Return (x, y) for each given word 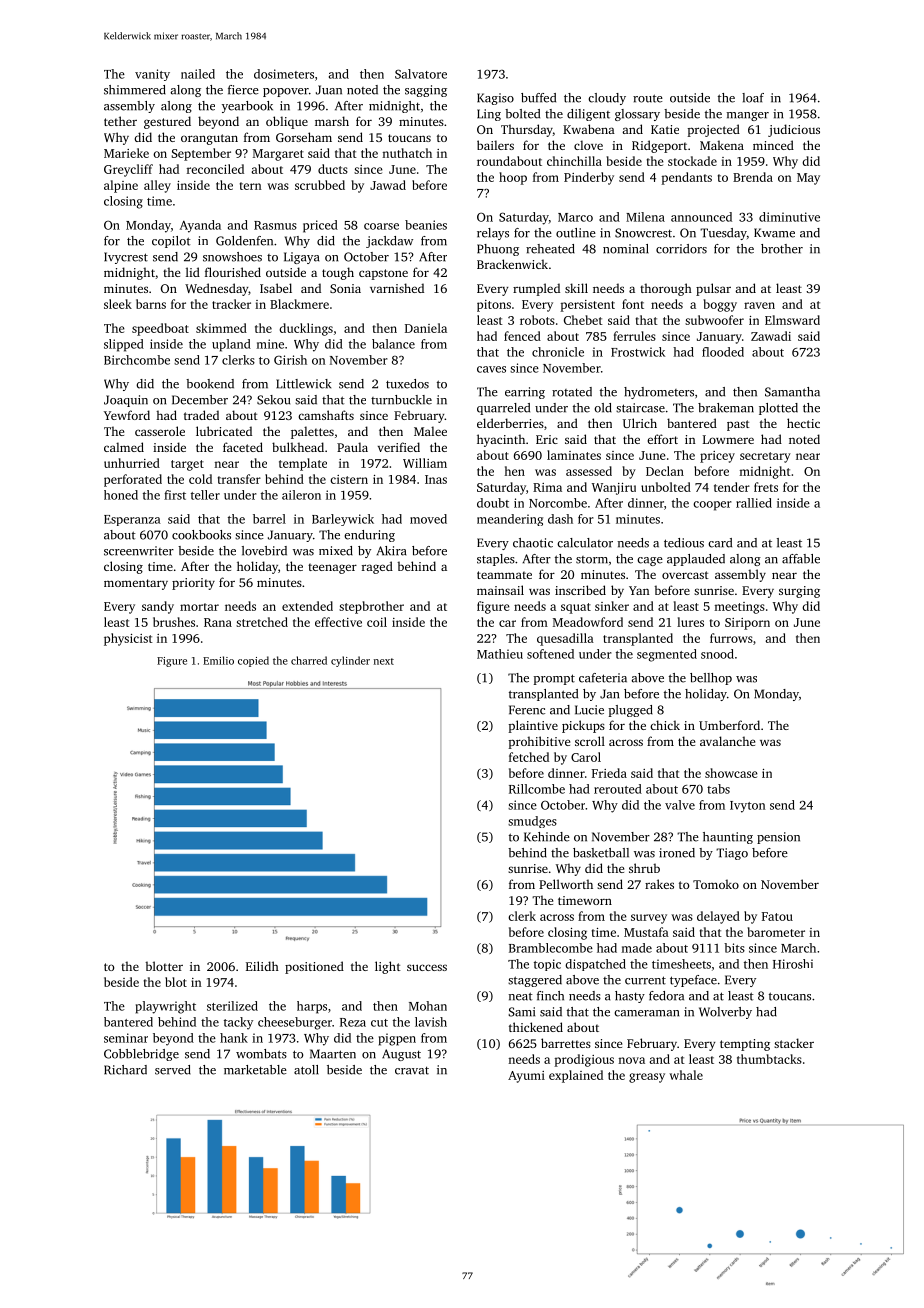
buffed (538, 98)
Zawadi (771, 336)
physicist (128, 639)
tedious (684, 543)
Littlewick (303, 384)
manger (748, 116)
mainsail (500, 590)
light (388, 967)
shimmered (135, 90)
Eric (547, 439)
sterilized (232, 1006)
